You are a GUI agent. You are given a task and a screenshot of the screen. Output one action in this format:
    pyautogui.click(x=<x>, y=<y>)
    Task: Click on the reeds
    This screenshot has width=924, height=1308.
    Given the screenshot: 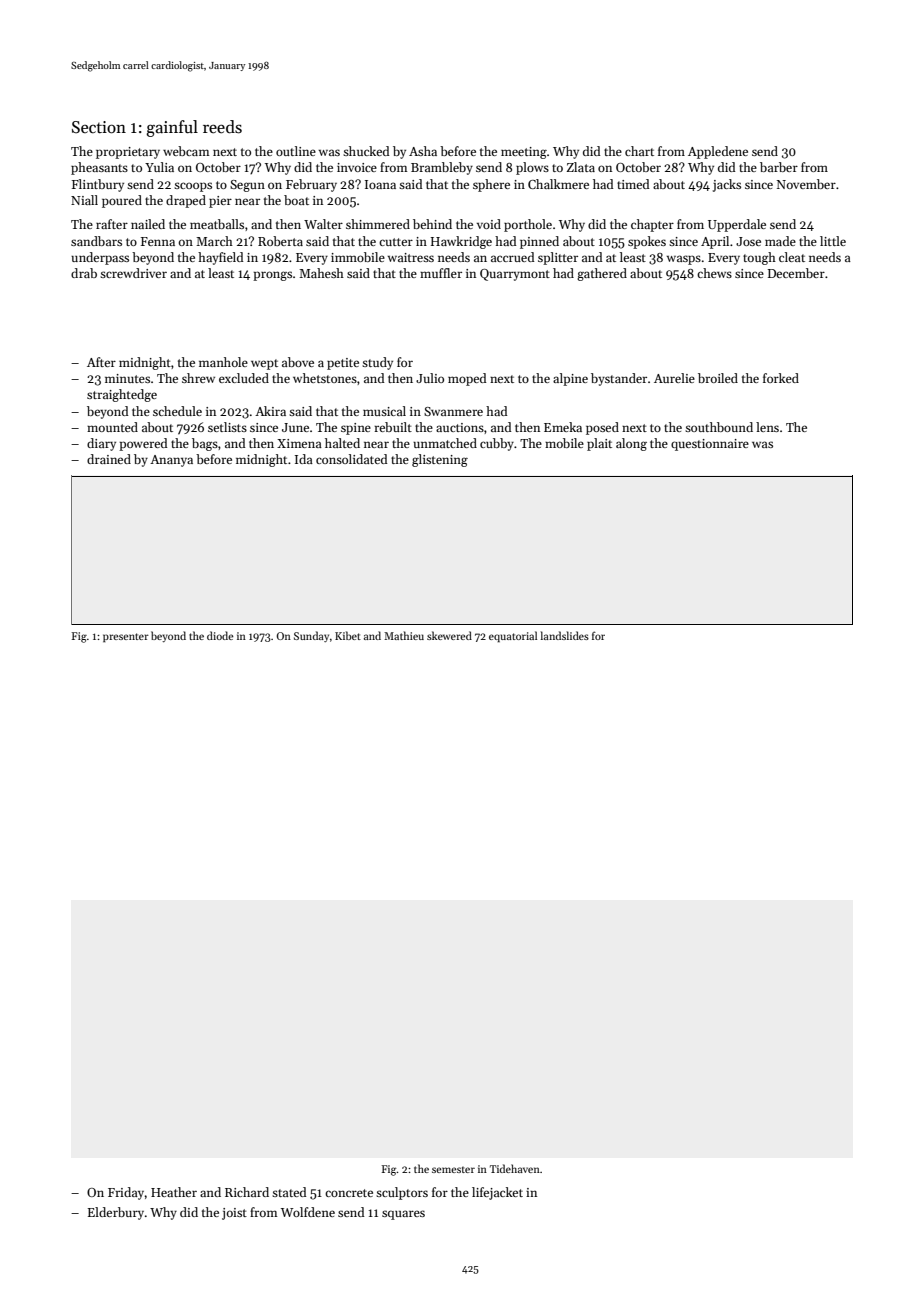 What is the action you would take?
    pyautogui.click(x=222, y=127)
